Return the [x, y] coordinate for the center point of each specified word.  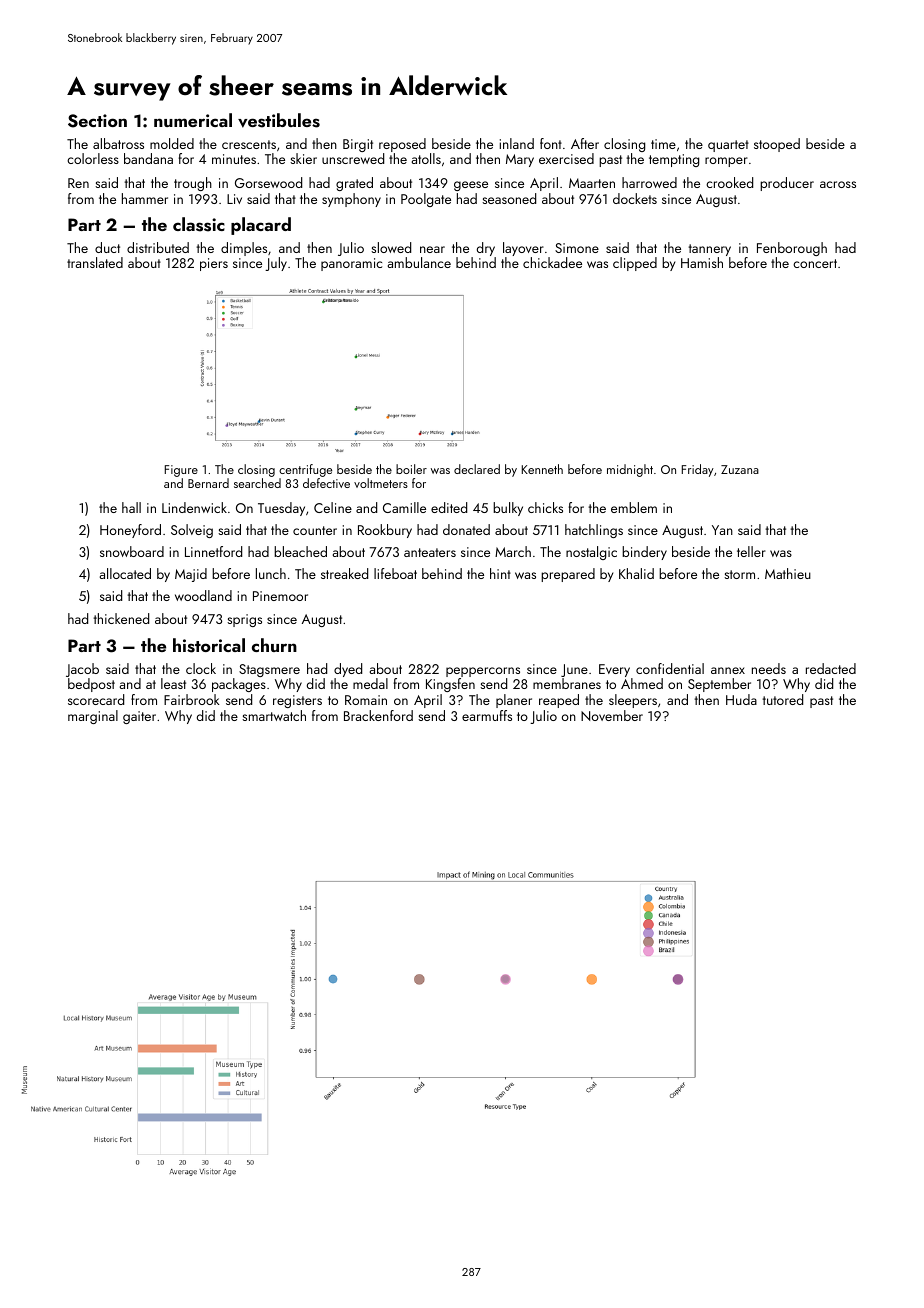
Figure [181, 471]
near [432, 249]
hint [500, 573]
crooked [729, 182]
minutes [234, 159]
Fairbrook [192, 699]
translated [95, 262]
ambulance [419, 262]
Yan [722, 530]
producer [787, 184]
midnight [630, 470]
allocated [125, 573]
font [551, 143]
